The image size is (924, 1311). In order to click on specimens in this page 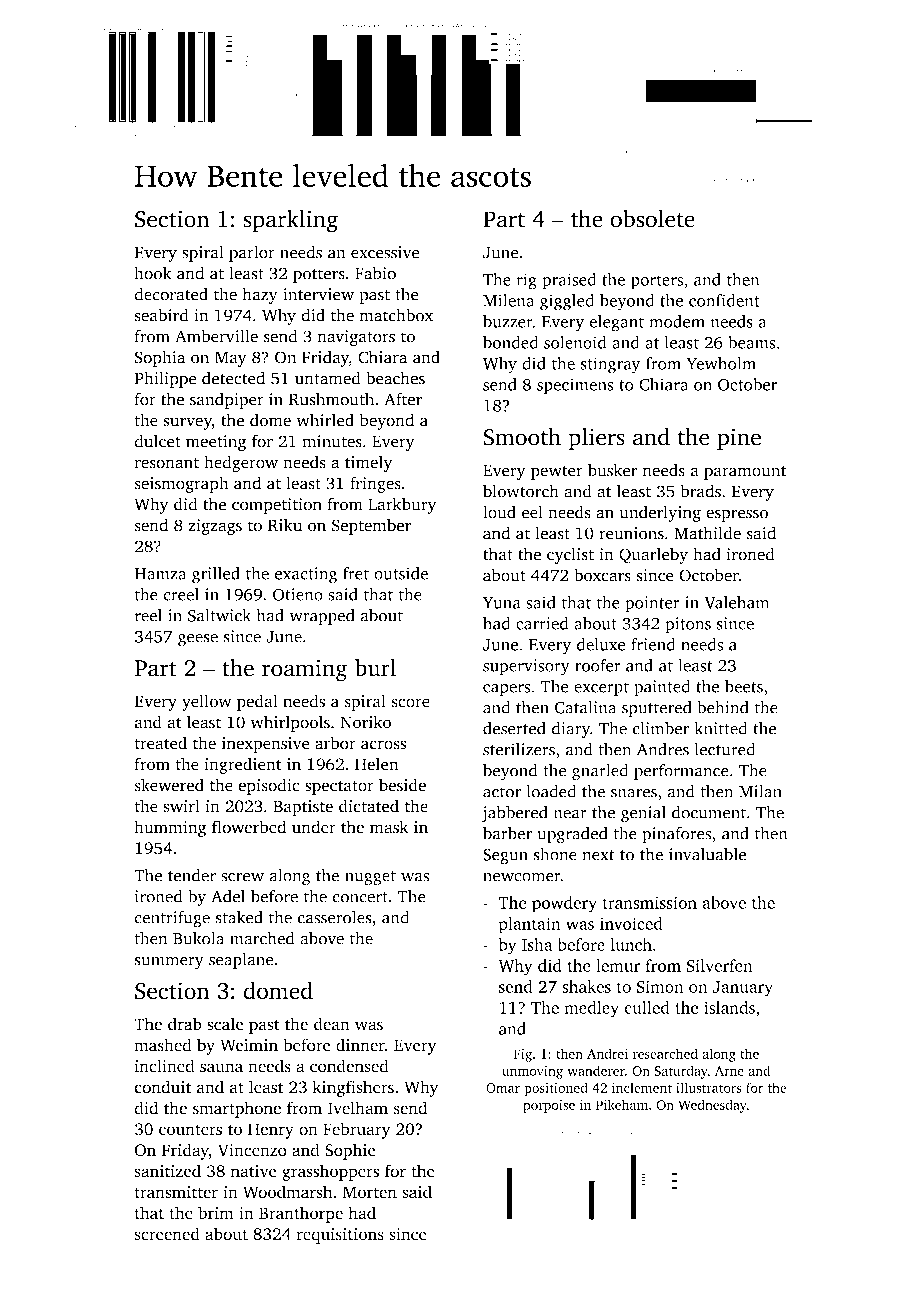, I will do `click(575, 386)`.
